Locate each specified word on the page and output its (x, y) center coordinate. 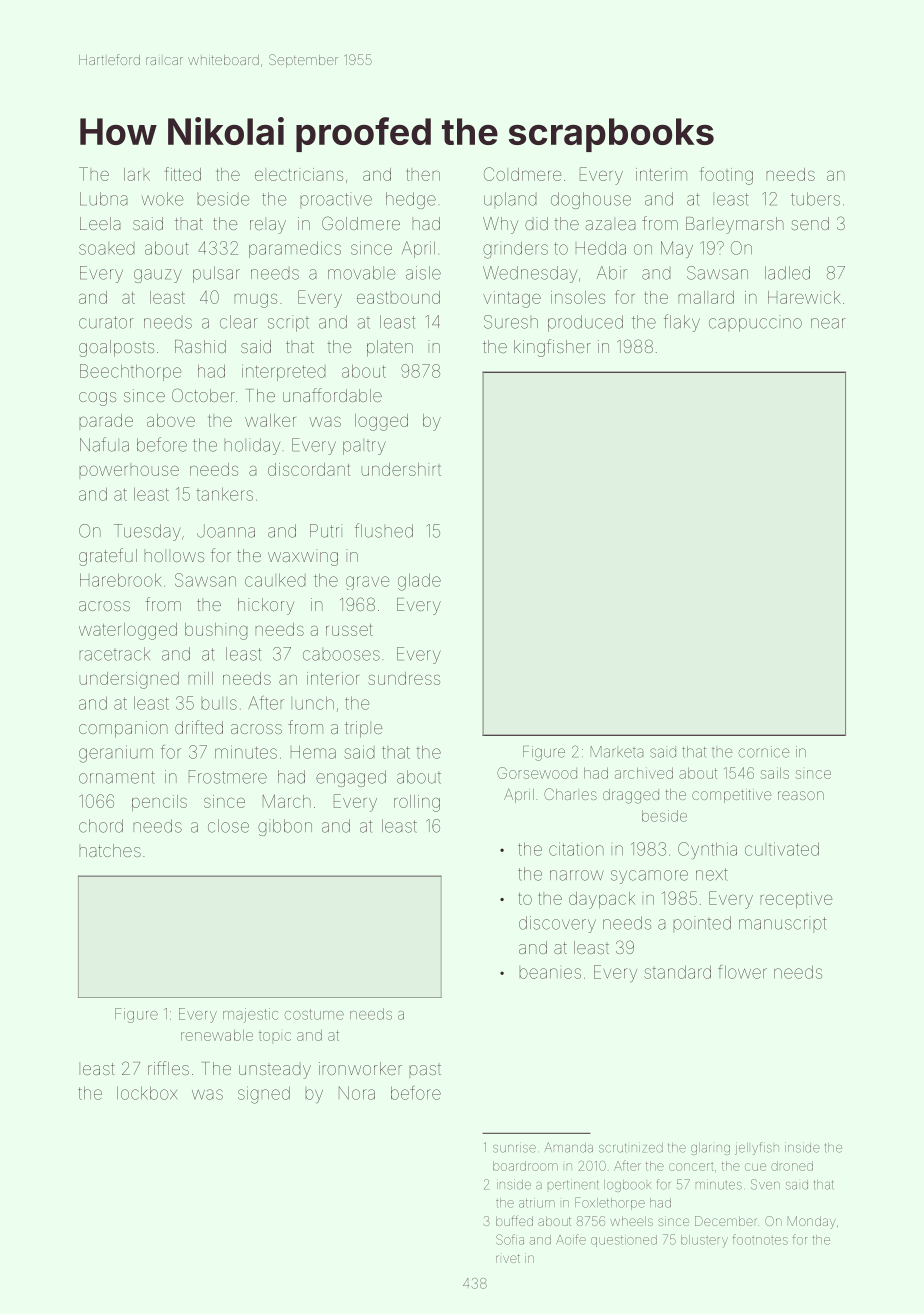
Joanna (226, 531)
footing (726, 176)
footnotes (760, 1239)
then (423, 174)
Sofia (510, 1239)
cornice (764, 752)
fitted (182, 174)
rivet (508, 1258)
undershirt (401, 469)
